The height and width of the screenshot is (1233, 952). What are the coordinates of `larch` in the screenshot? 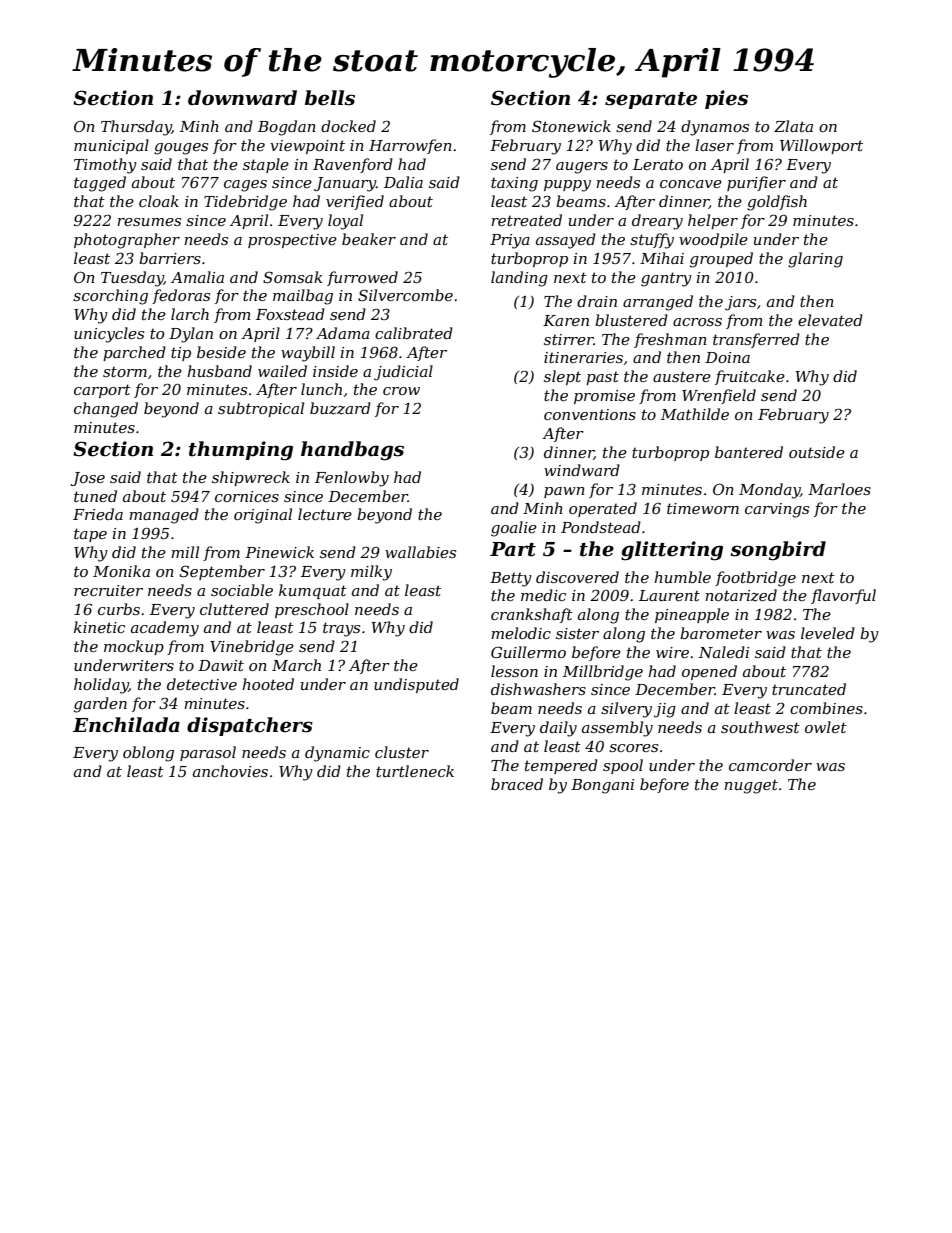 It's located at (190, 314).
